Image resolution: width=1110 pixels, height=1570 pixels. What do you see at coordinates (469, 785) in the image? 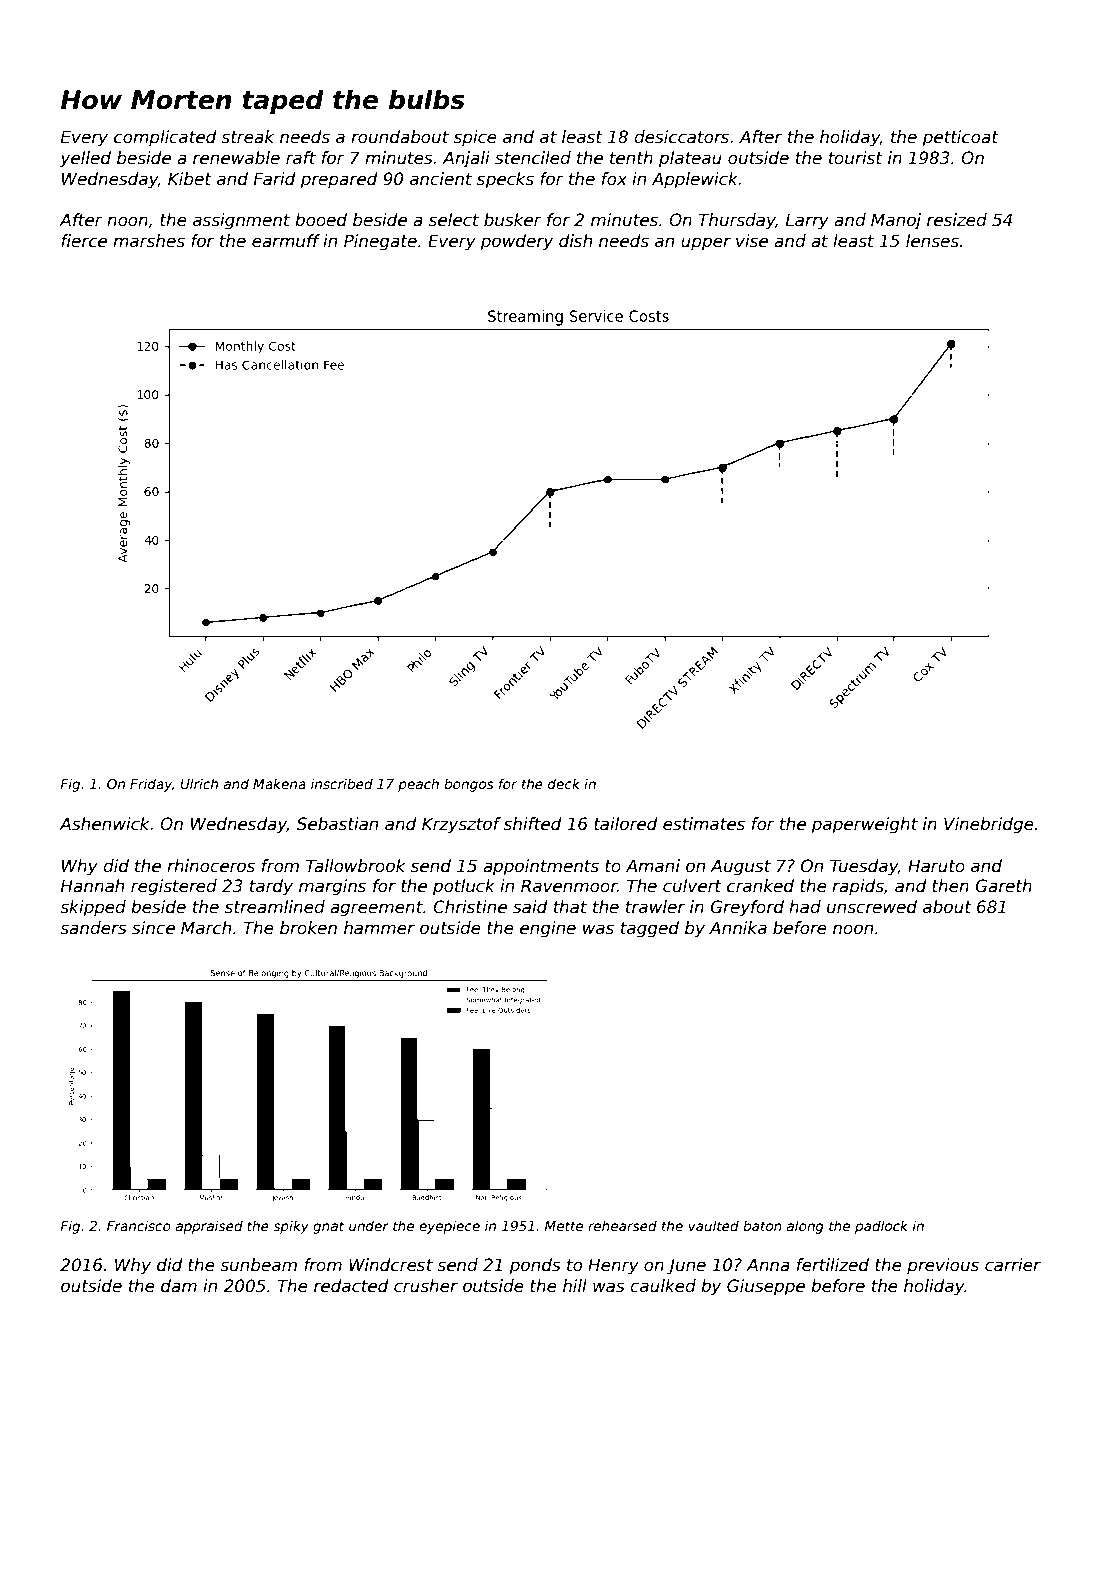
I see `bongos` at bounding box center [469, 785].
